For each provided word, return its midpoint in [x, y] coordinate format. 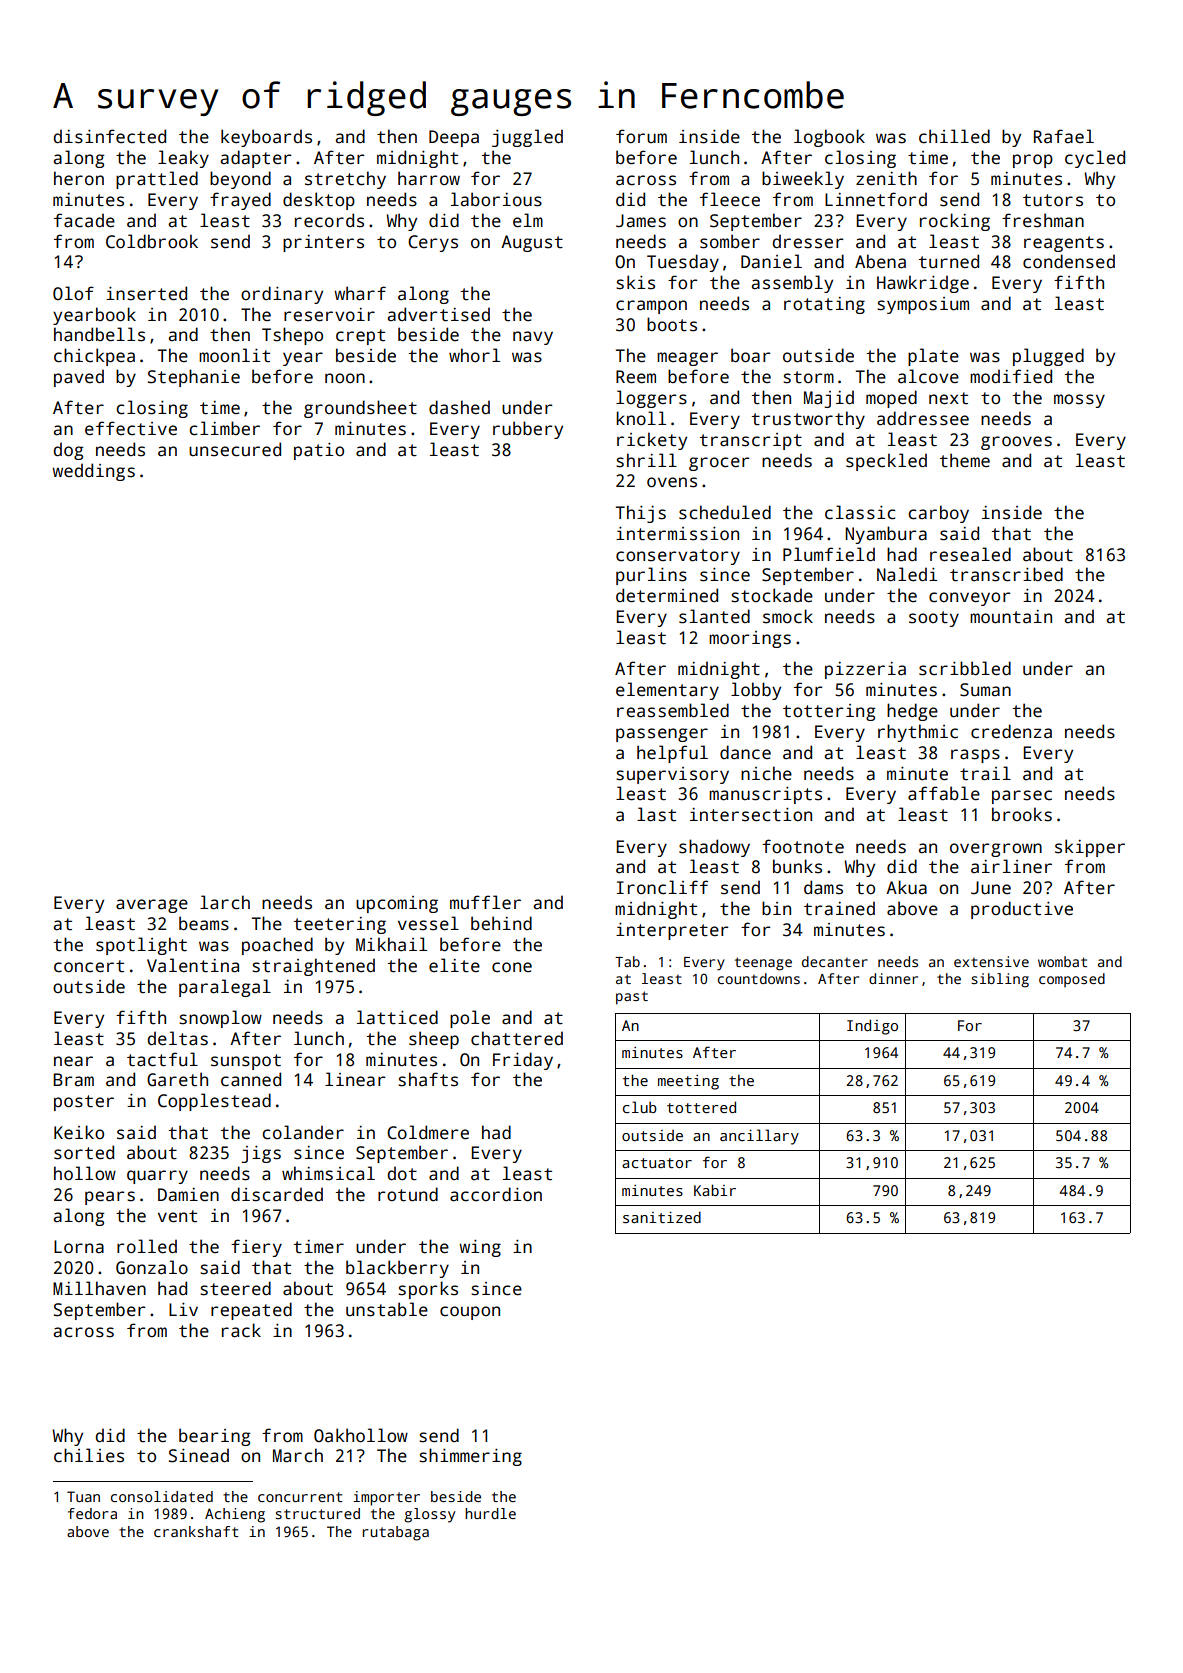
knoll [641, 418]
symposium [923, 305]
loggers [651, 399]
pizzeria [865, 670]
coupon [470, 1313]
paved [79, 378]
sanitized [662, 1217]
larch [225, 902]
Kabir [715, 1190]
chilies [89, 1455]
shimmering [470, 1457]
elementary [667, 691]
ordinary [282, 295]
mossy [1079, 401]
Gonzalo [152, 1267]
